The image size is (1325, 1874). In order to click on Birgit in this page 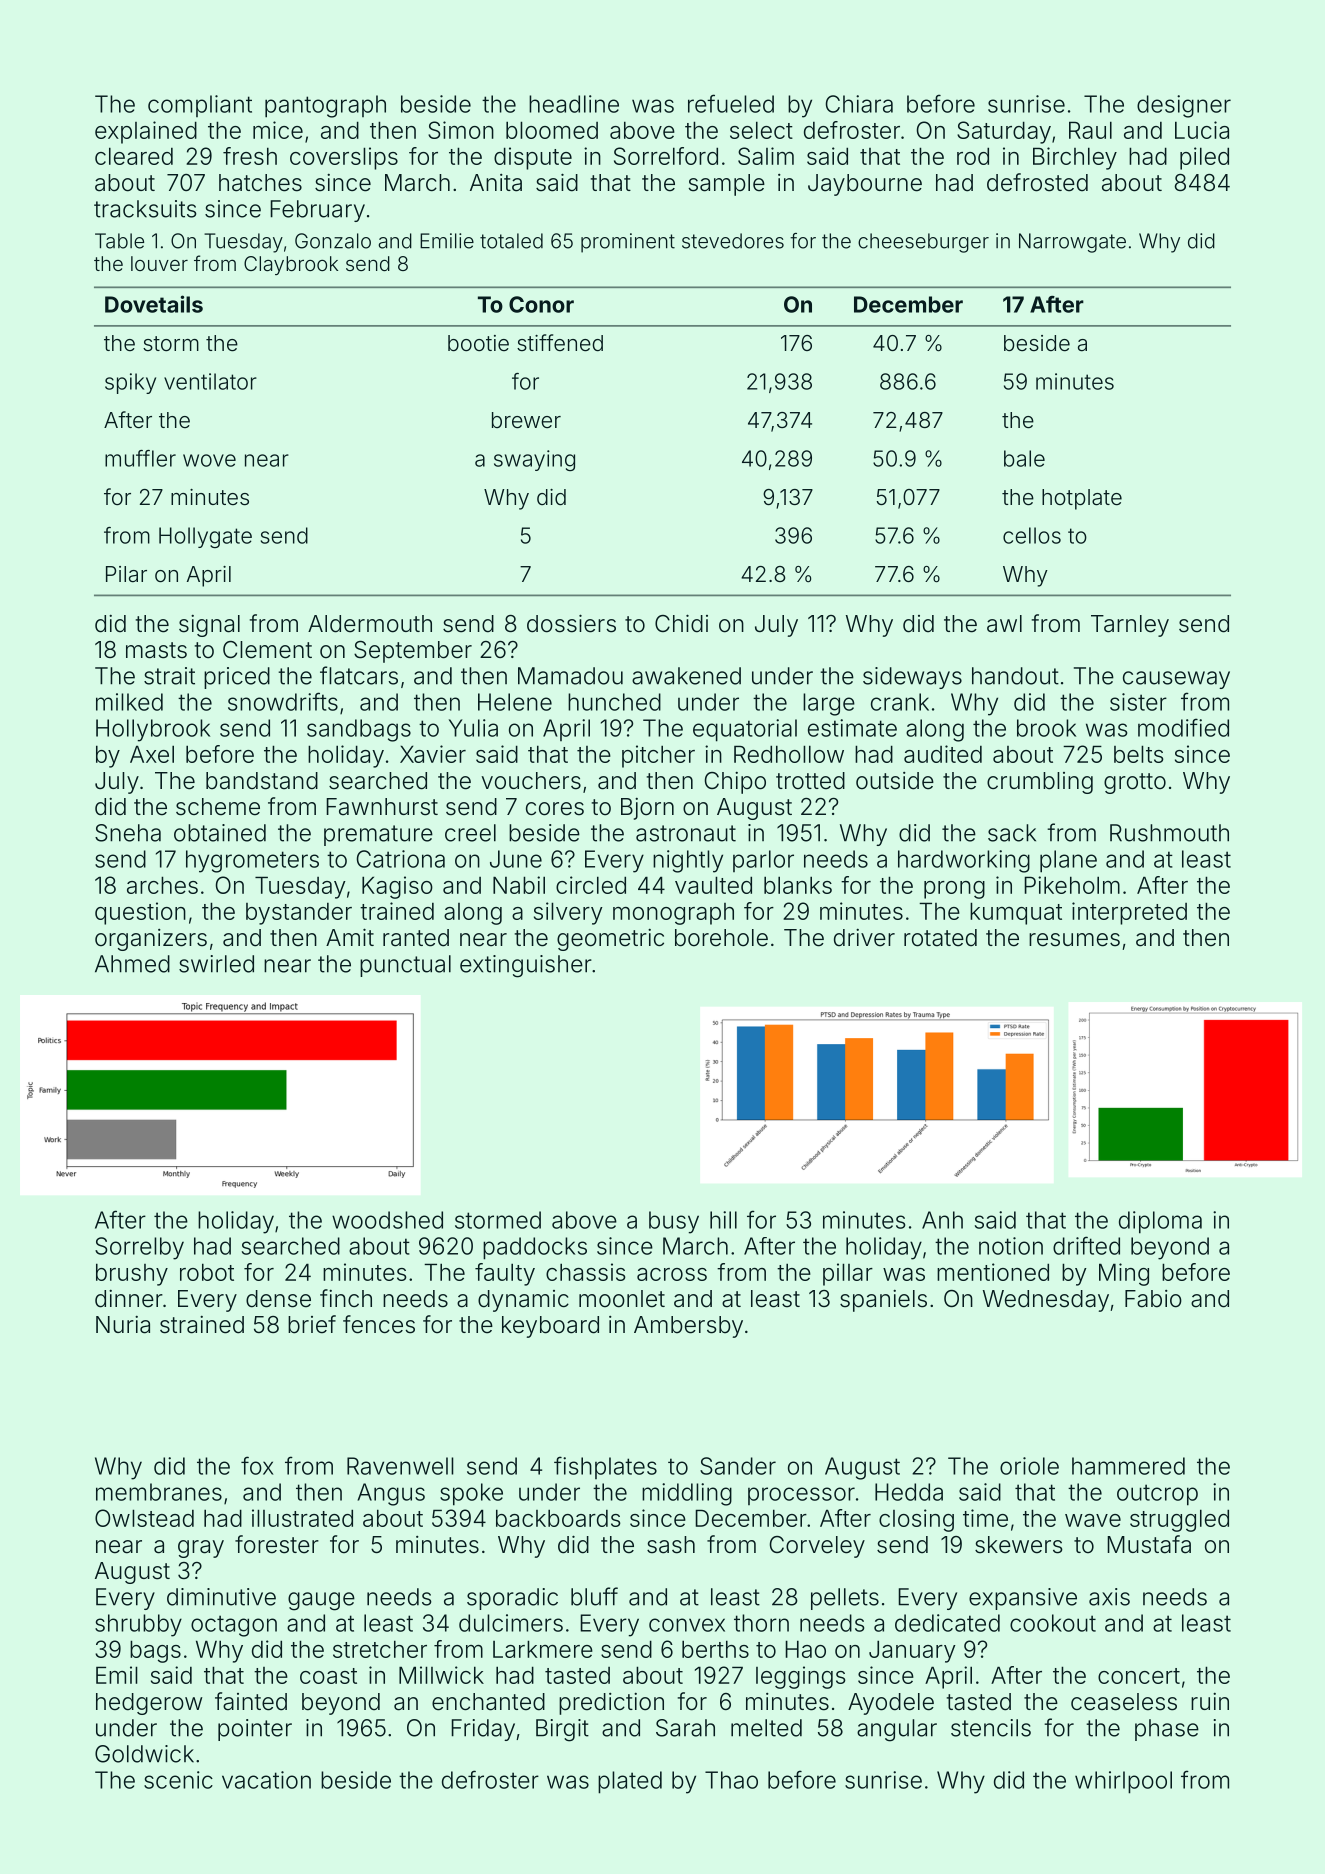, I will do `click(562, 1730)`.
